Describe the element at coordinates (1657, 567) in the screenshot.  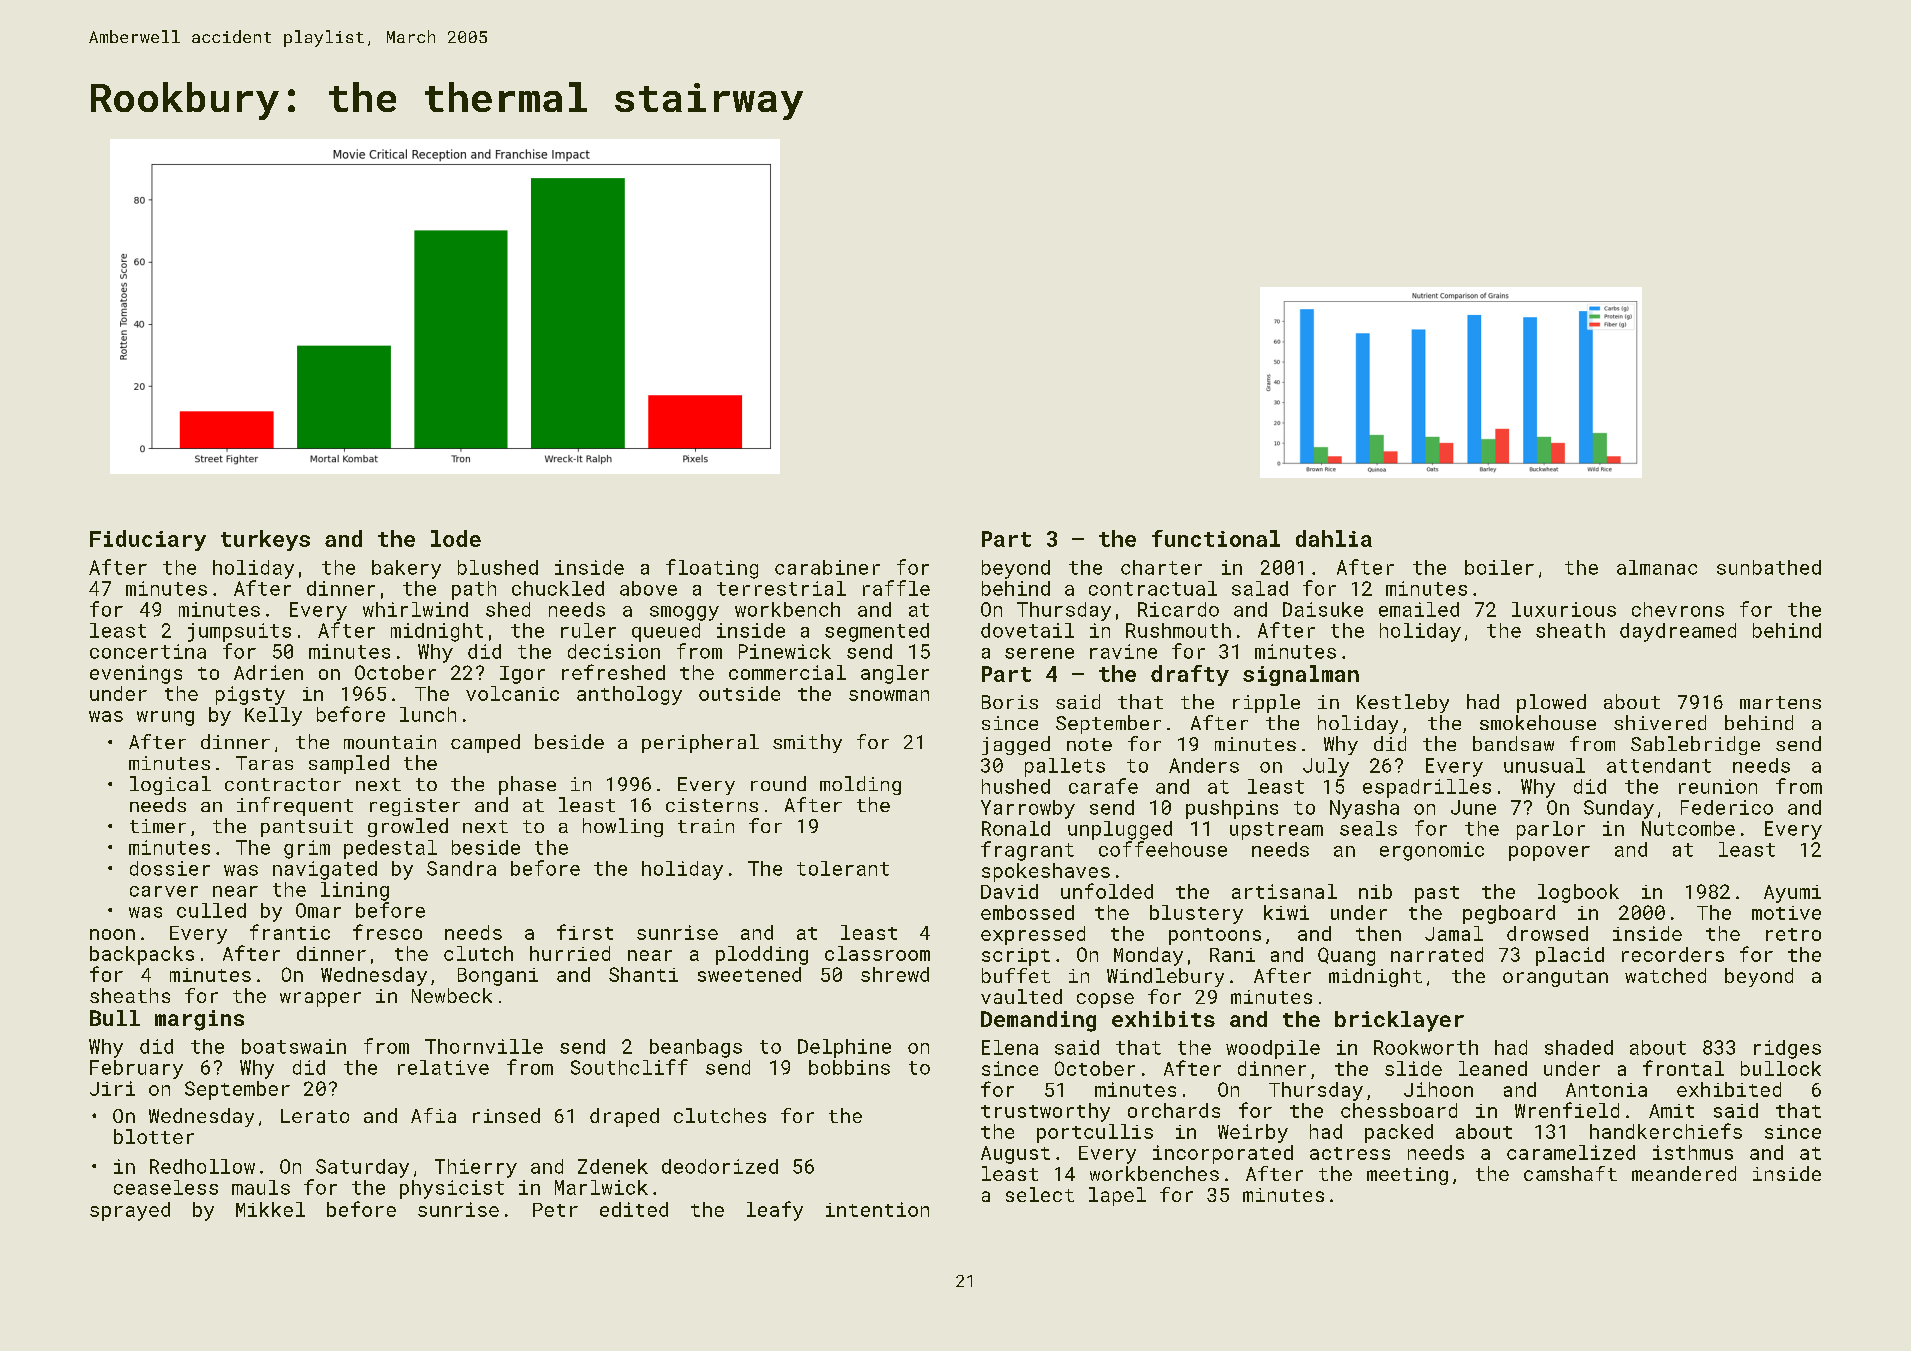
I see `almanac` at that location.
